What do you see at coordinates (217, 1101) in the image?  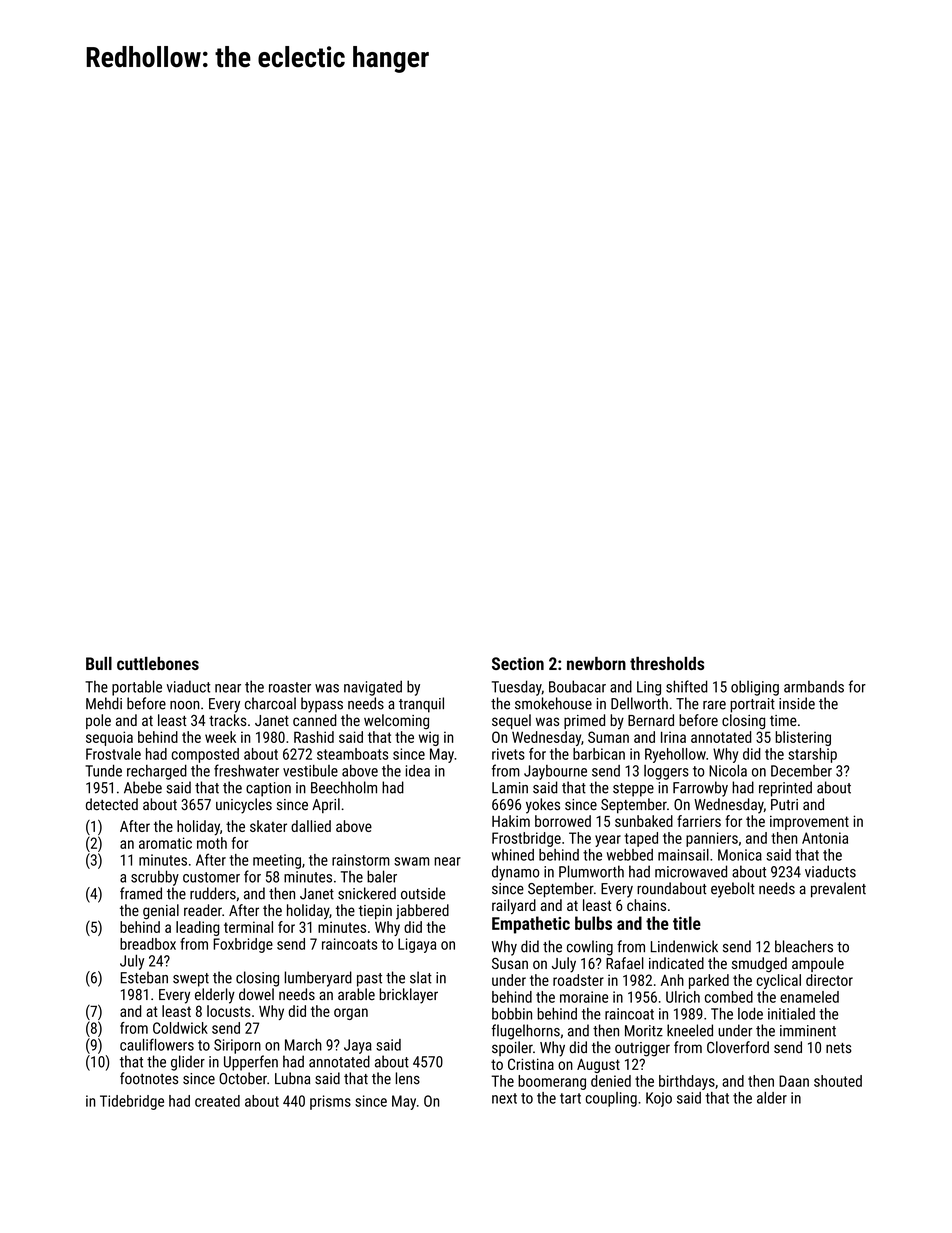 I see `created` at bounding box center [217, 1101].
